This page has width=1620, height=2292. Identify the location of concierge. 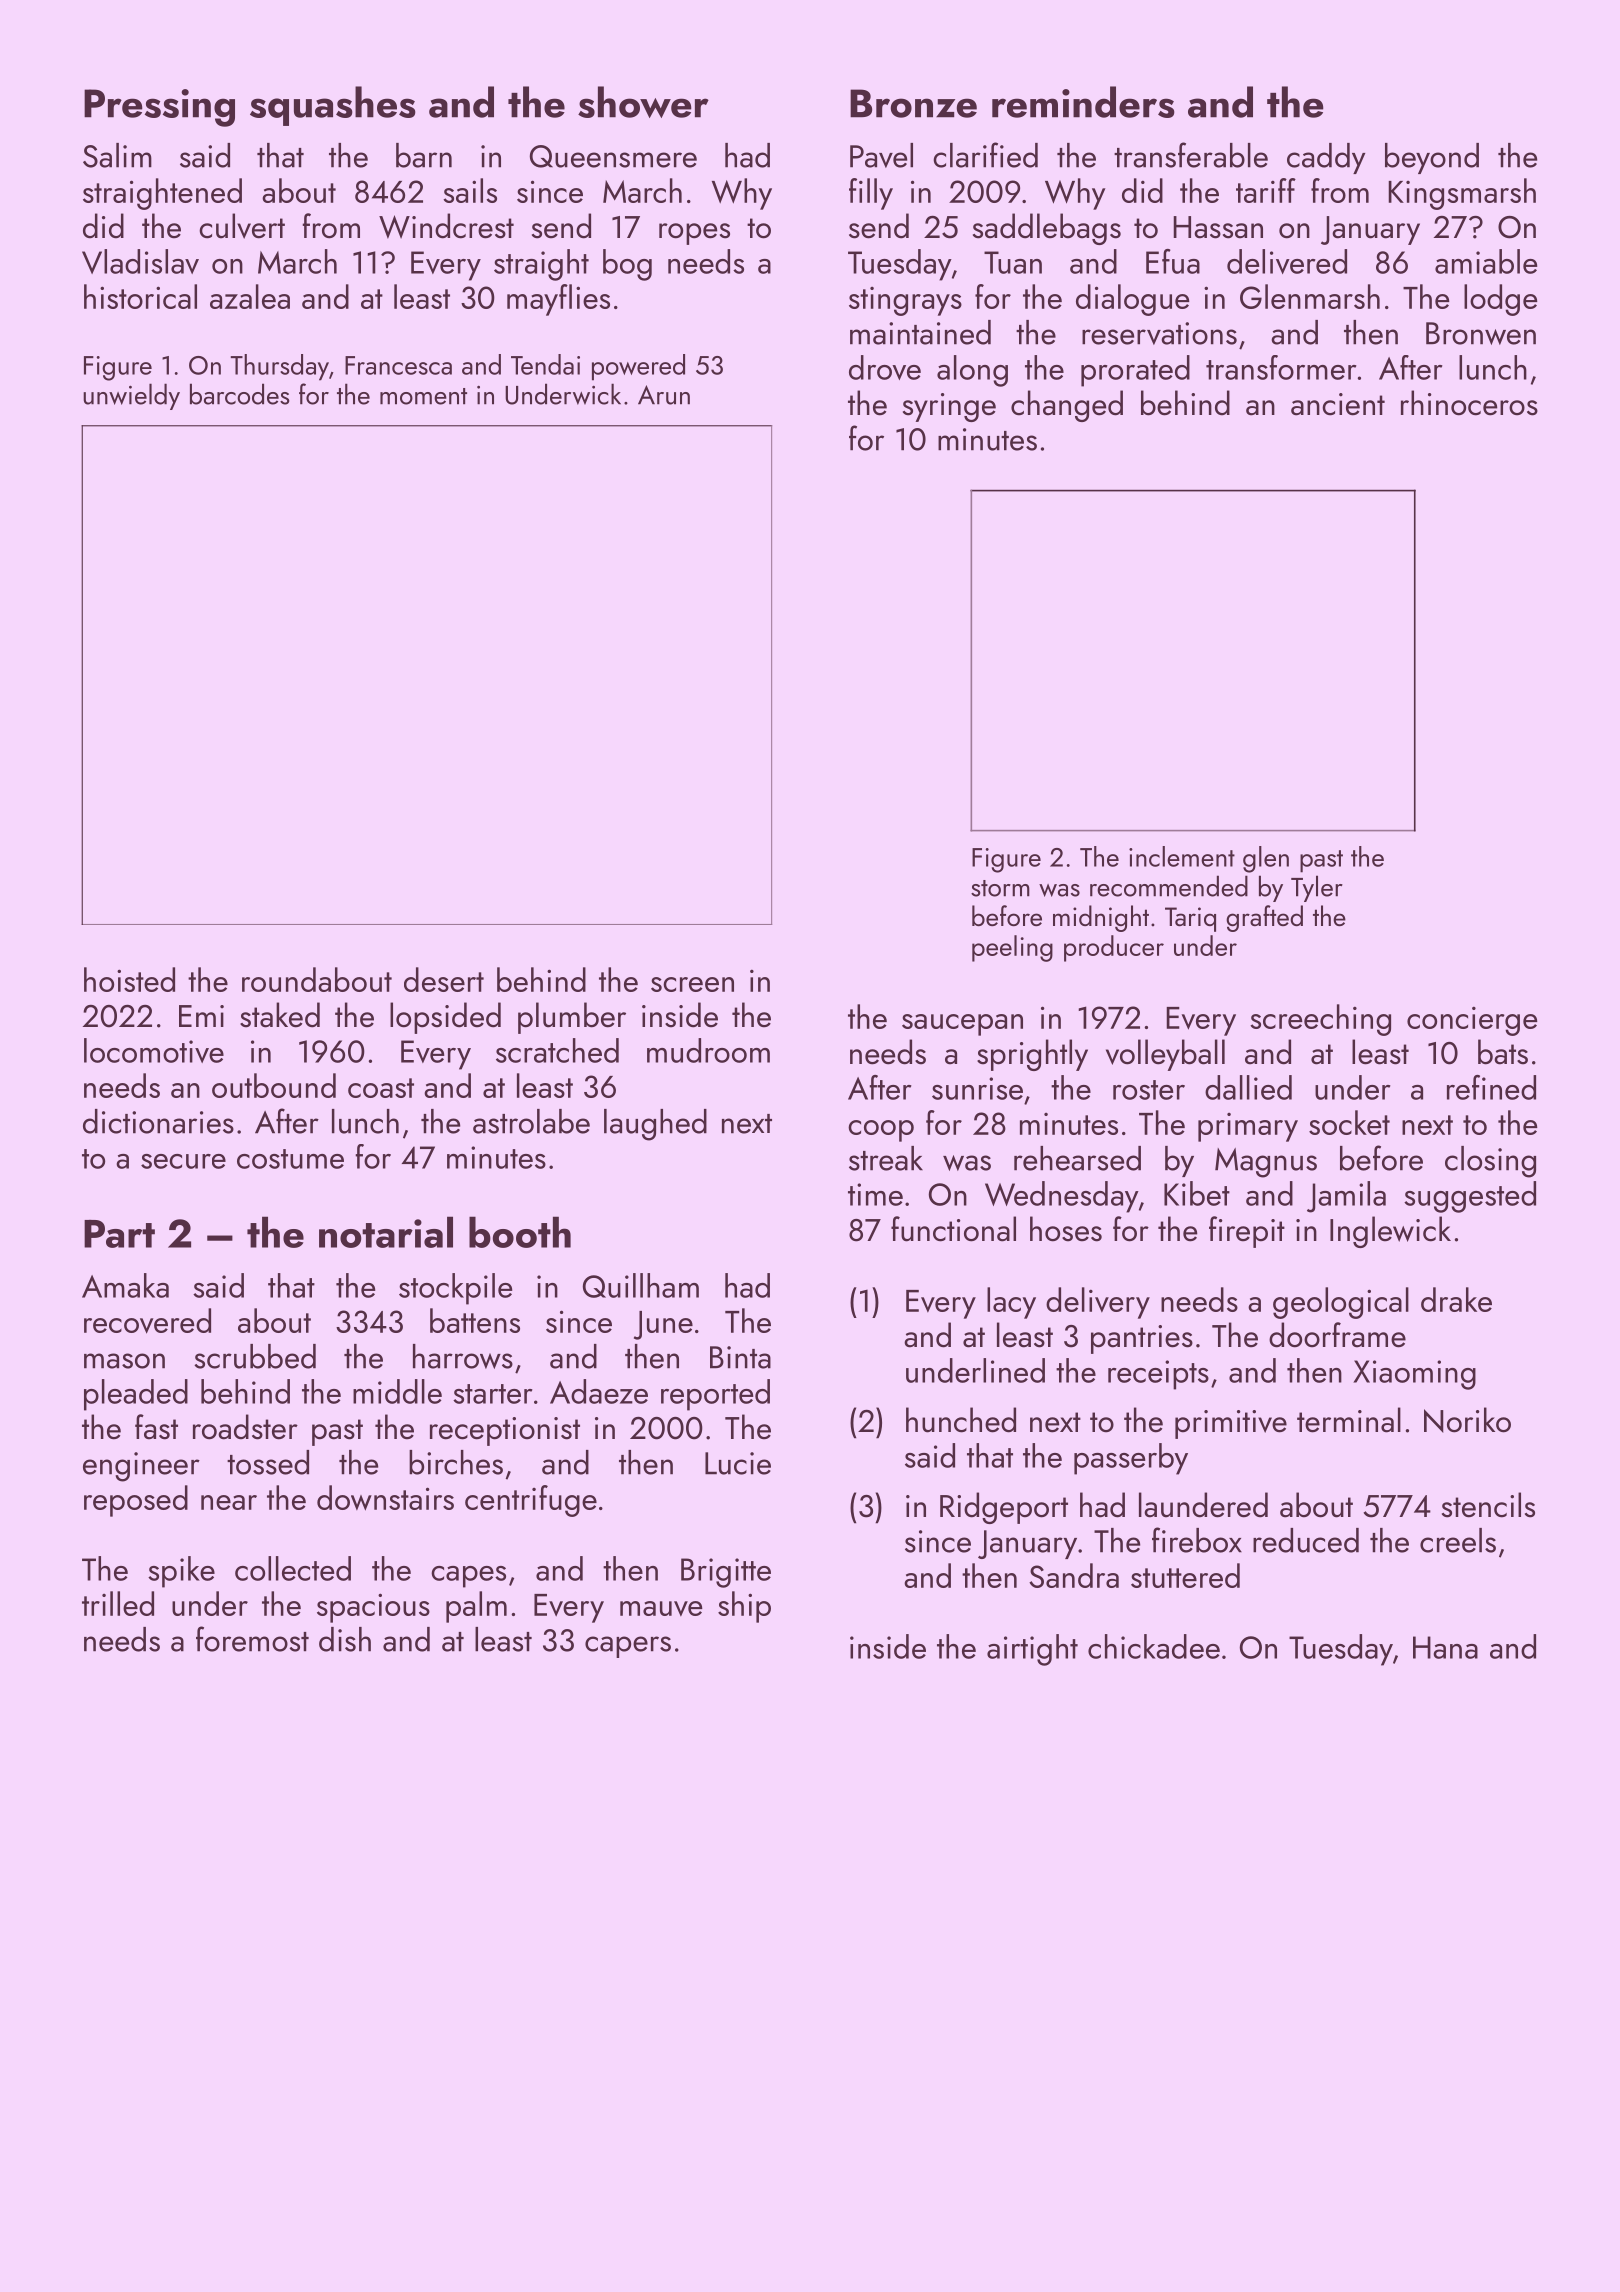
(1472, 1021).
